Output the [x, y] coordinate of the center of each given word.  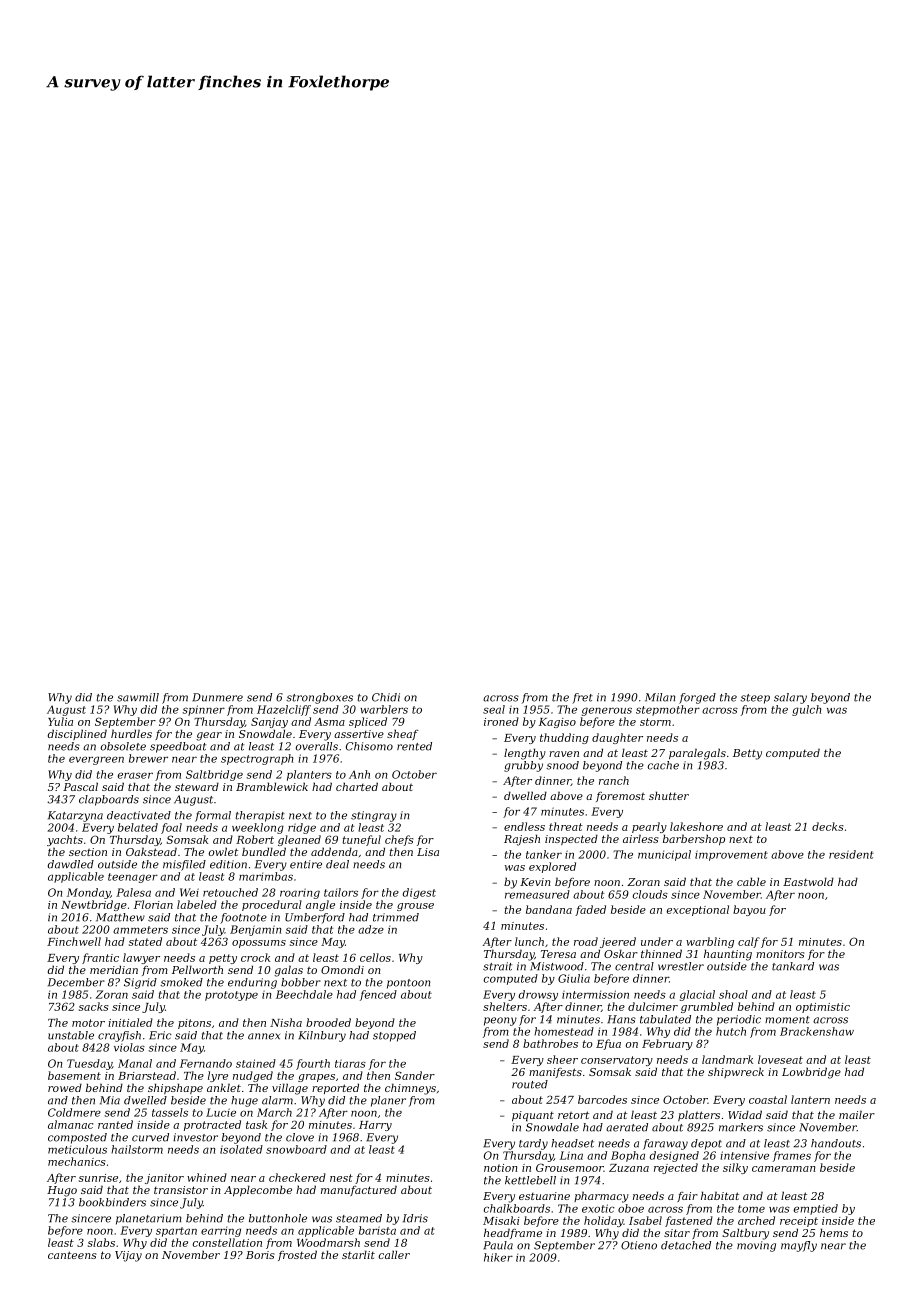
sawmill [138, 697]
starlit [358, 1254]
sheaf [403, 734]
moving [756, 1246]
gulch [807, 710]
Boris [260, 1255]
